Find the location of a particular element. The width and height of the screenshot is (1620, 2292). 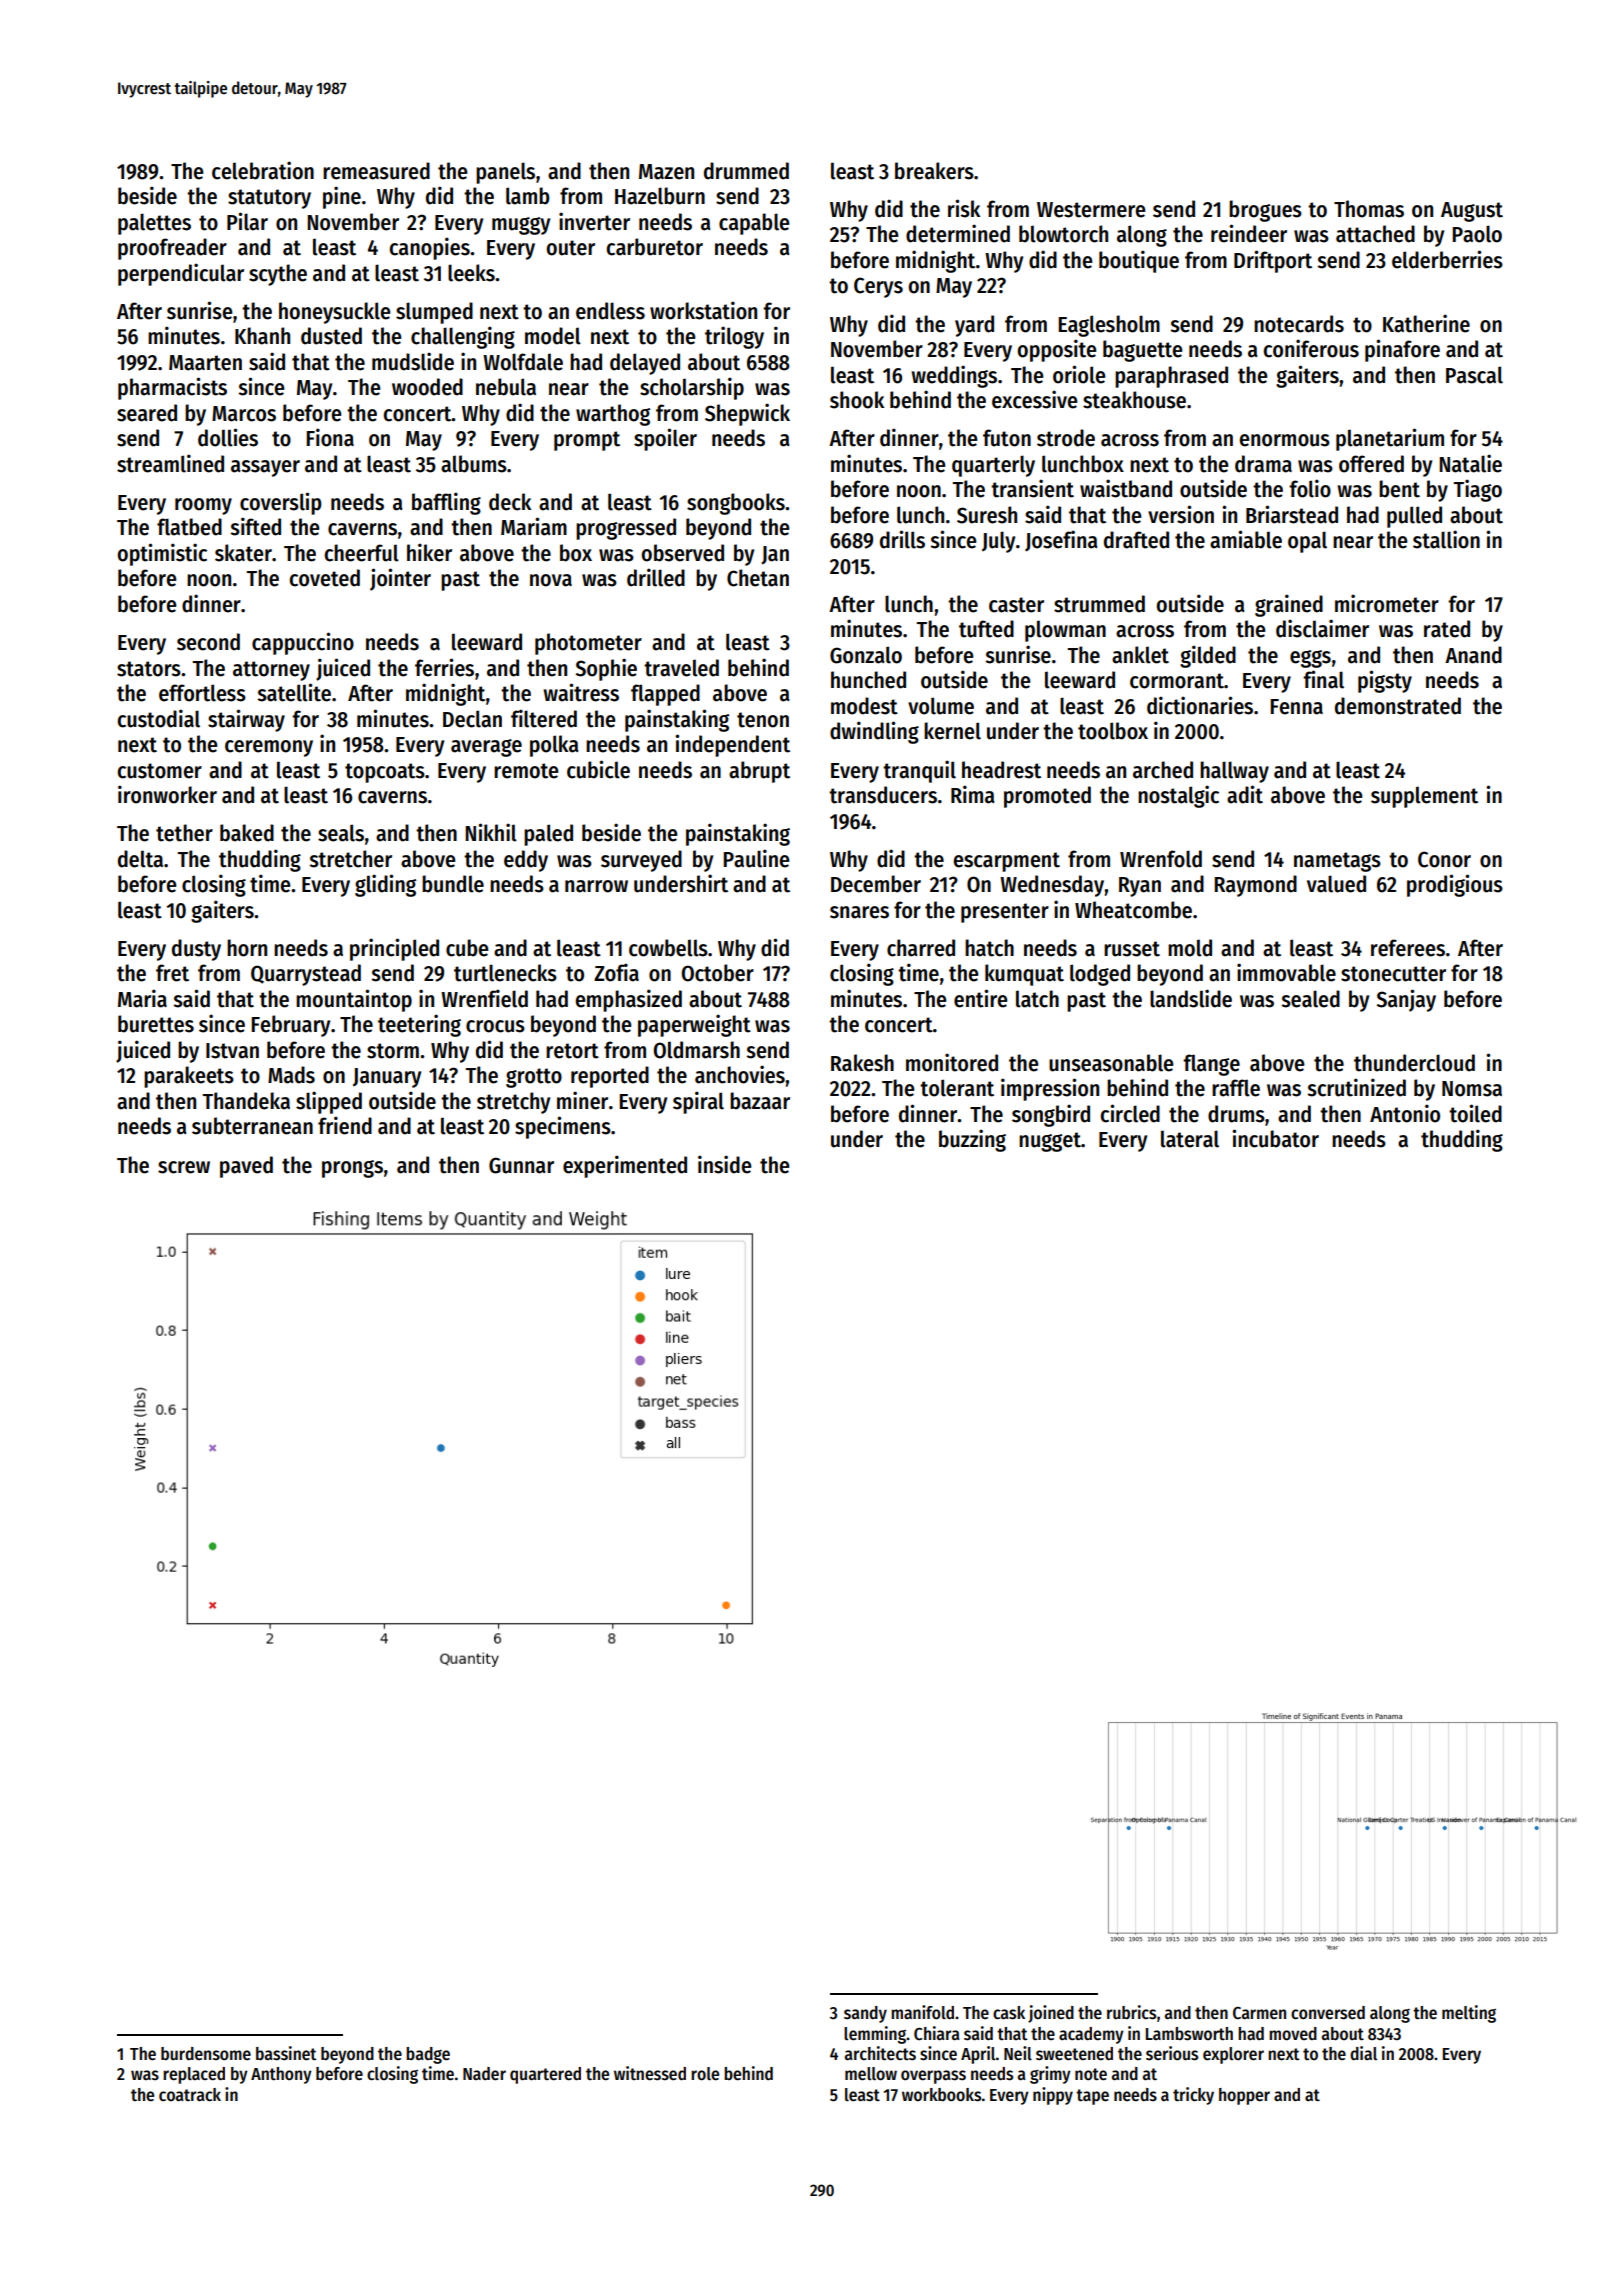

Mazen is located at coordinates (666, 172).
